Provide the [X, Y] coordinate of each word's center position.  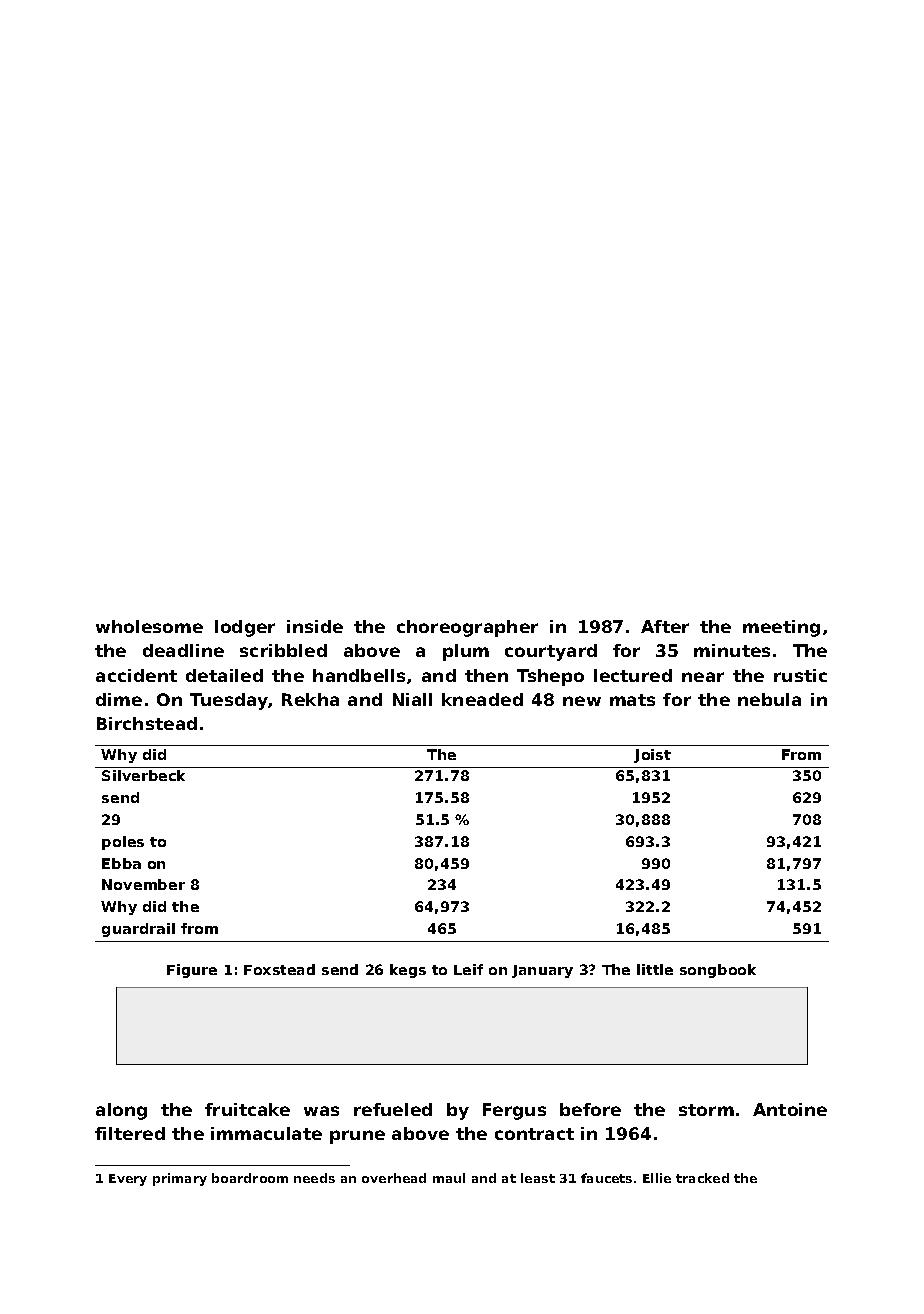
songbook [718, 971]
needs [314, 1178]
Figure [192, 971]
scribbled [283, 650]
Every [128, 1180]
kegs [408, 971]
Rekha [310, 699]
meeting [781, 628]
